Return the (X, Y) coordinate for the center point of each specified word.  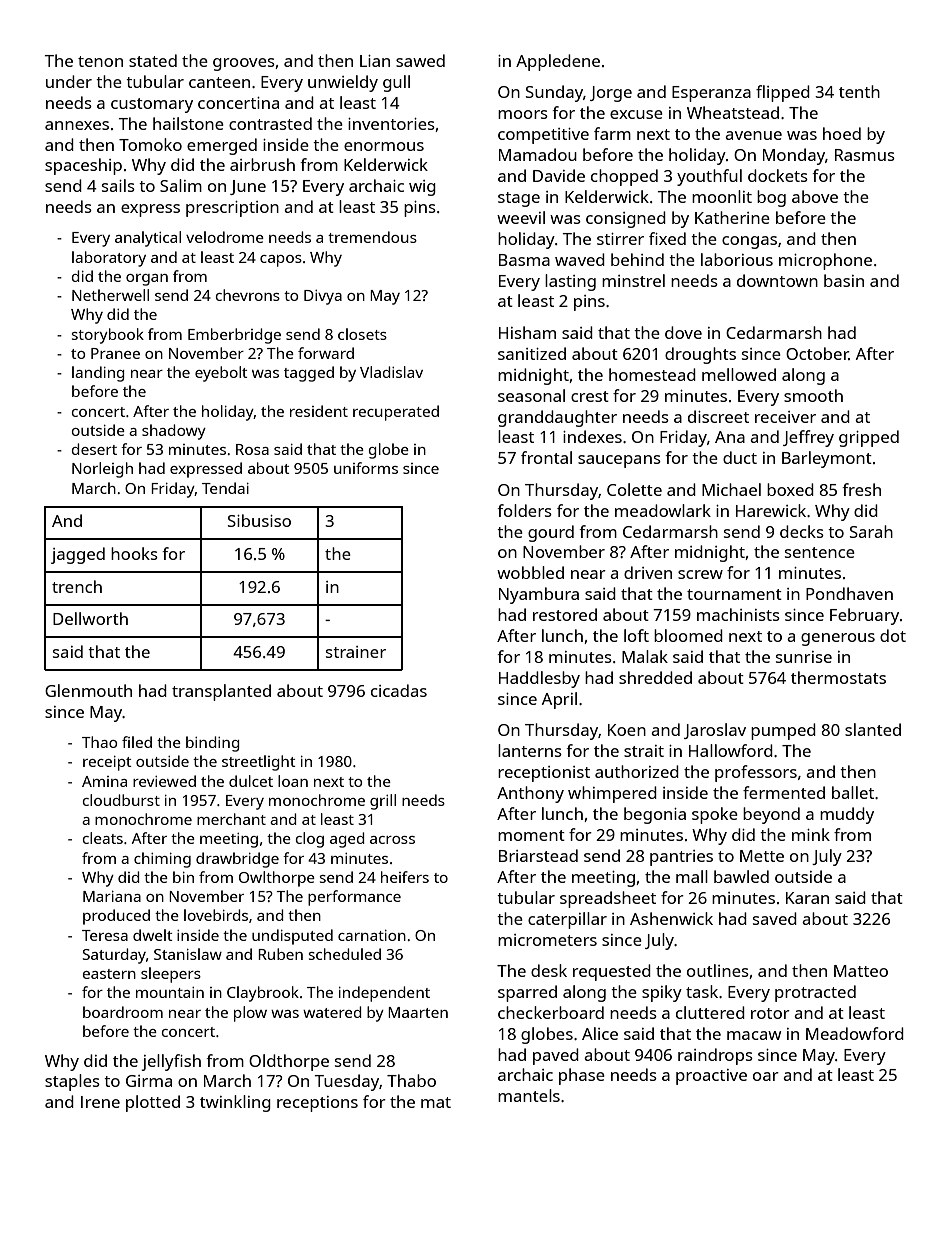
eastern (109, 974)
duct (740, 457)
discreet (718, 416)
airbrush (262, 164)
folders (524, 510)
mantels (529, 1095)
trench (77, 586)
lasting (570, 282)
